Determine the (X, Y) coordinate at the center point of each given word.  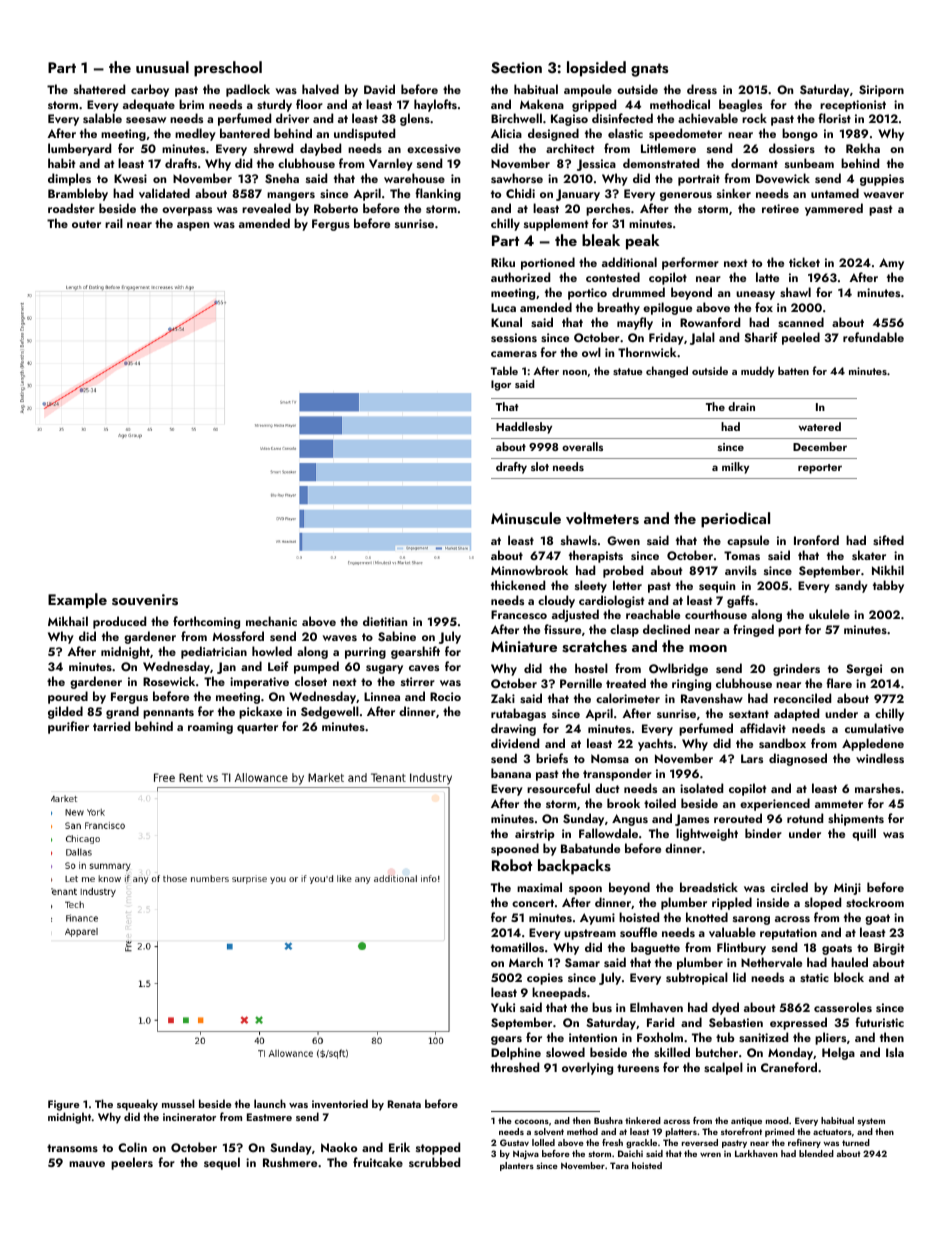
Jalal (702, 338)
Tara (619, 1165)
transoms (72, 1148)
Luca (503, 307)
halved (320, 89)
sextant (749, 714)
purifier (68, 727)
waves (340, 638)
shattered (99, 89)
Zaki (503, 698)
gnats (649, 70)
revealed (266, 208)
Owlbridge (678, 669)
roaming (210, 728)
